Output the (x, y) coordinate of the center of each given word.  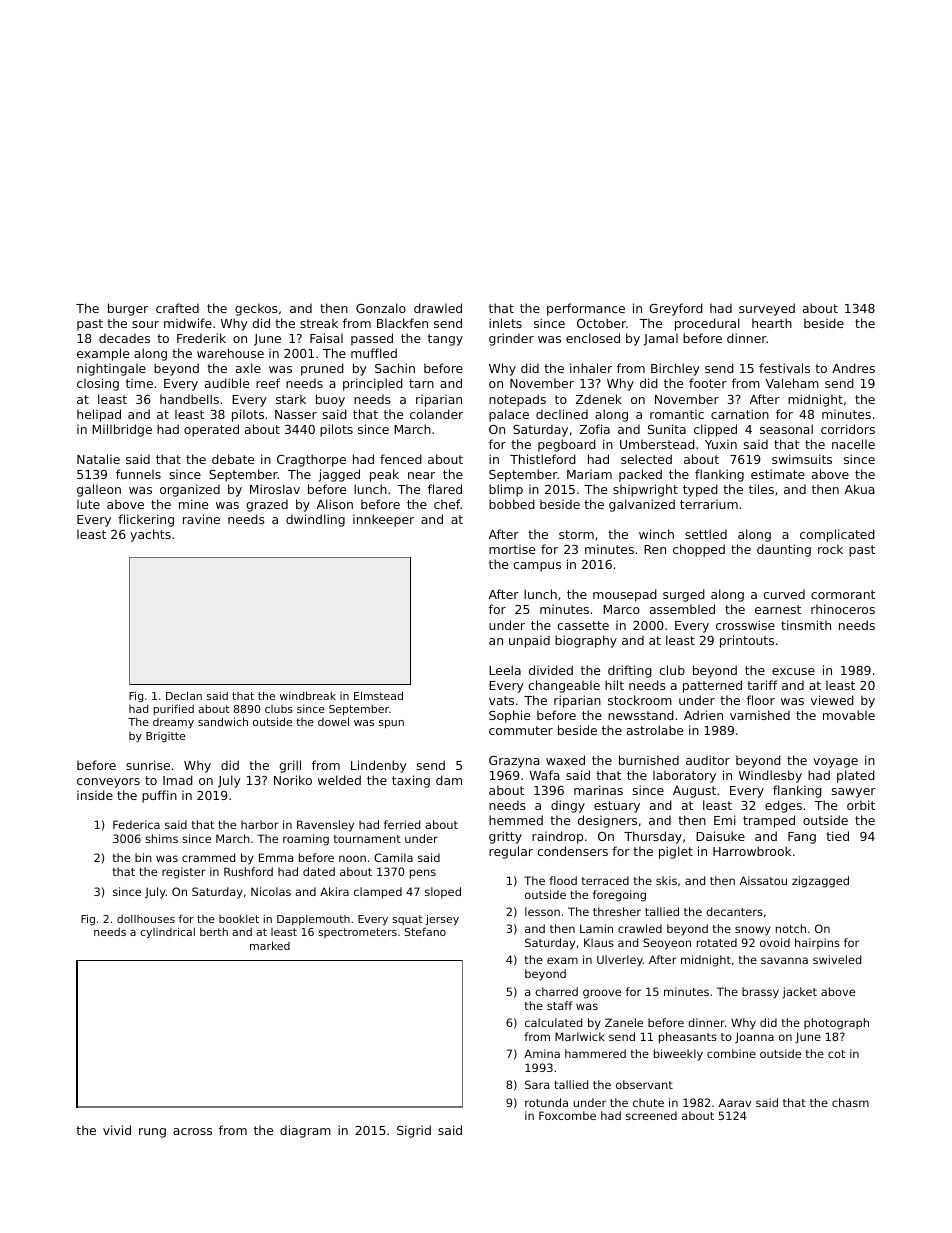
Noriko (293, 780)
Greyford (676, 309)
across (192, 1131)
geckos (256, 309)
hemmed (516, 820)
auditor (708, 760)
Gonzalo (381, 308)
